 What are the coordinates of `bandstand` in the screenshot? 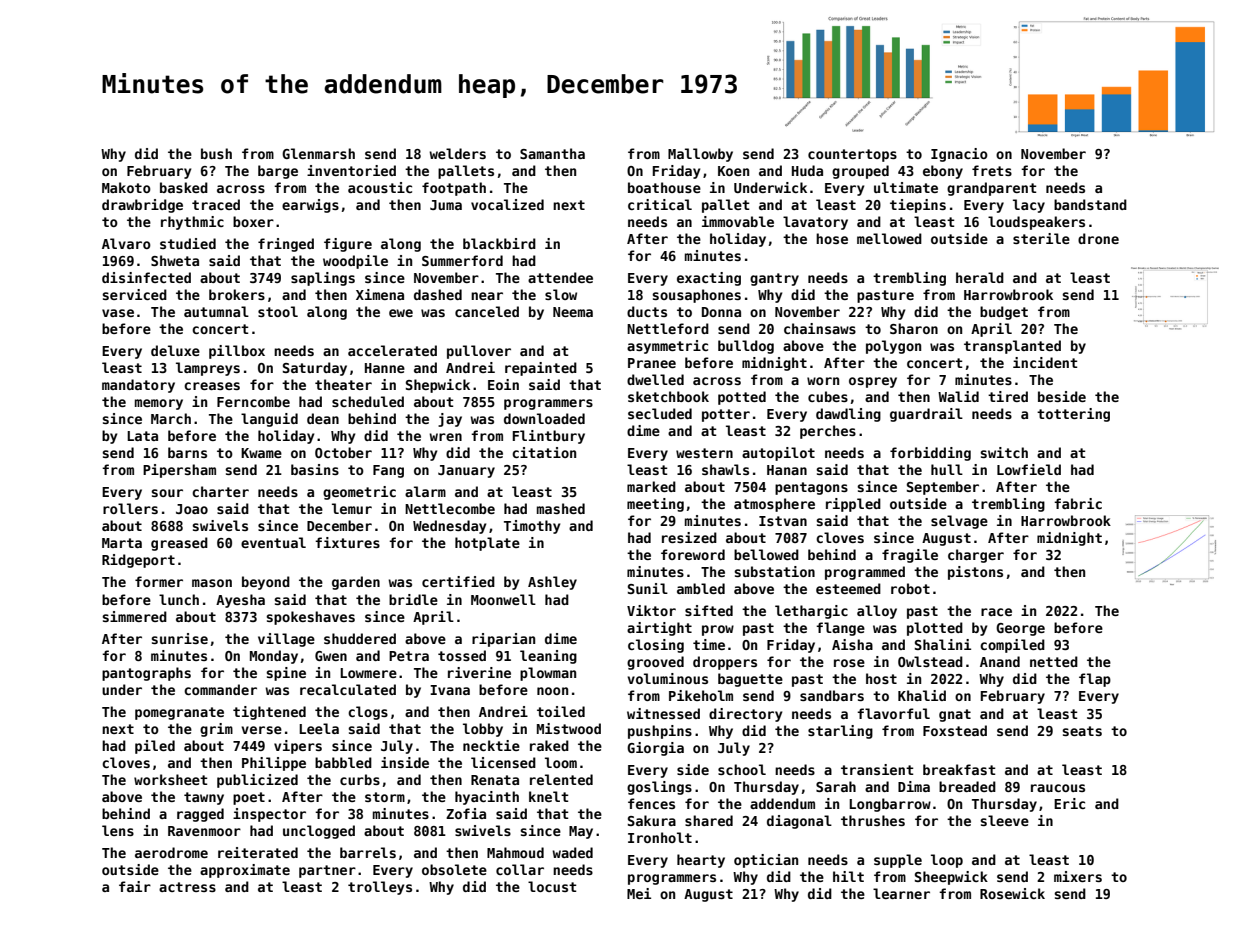 It's located at (1090, 204).
